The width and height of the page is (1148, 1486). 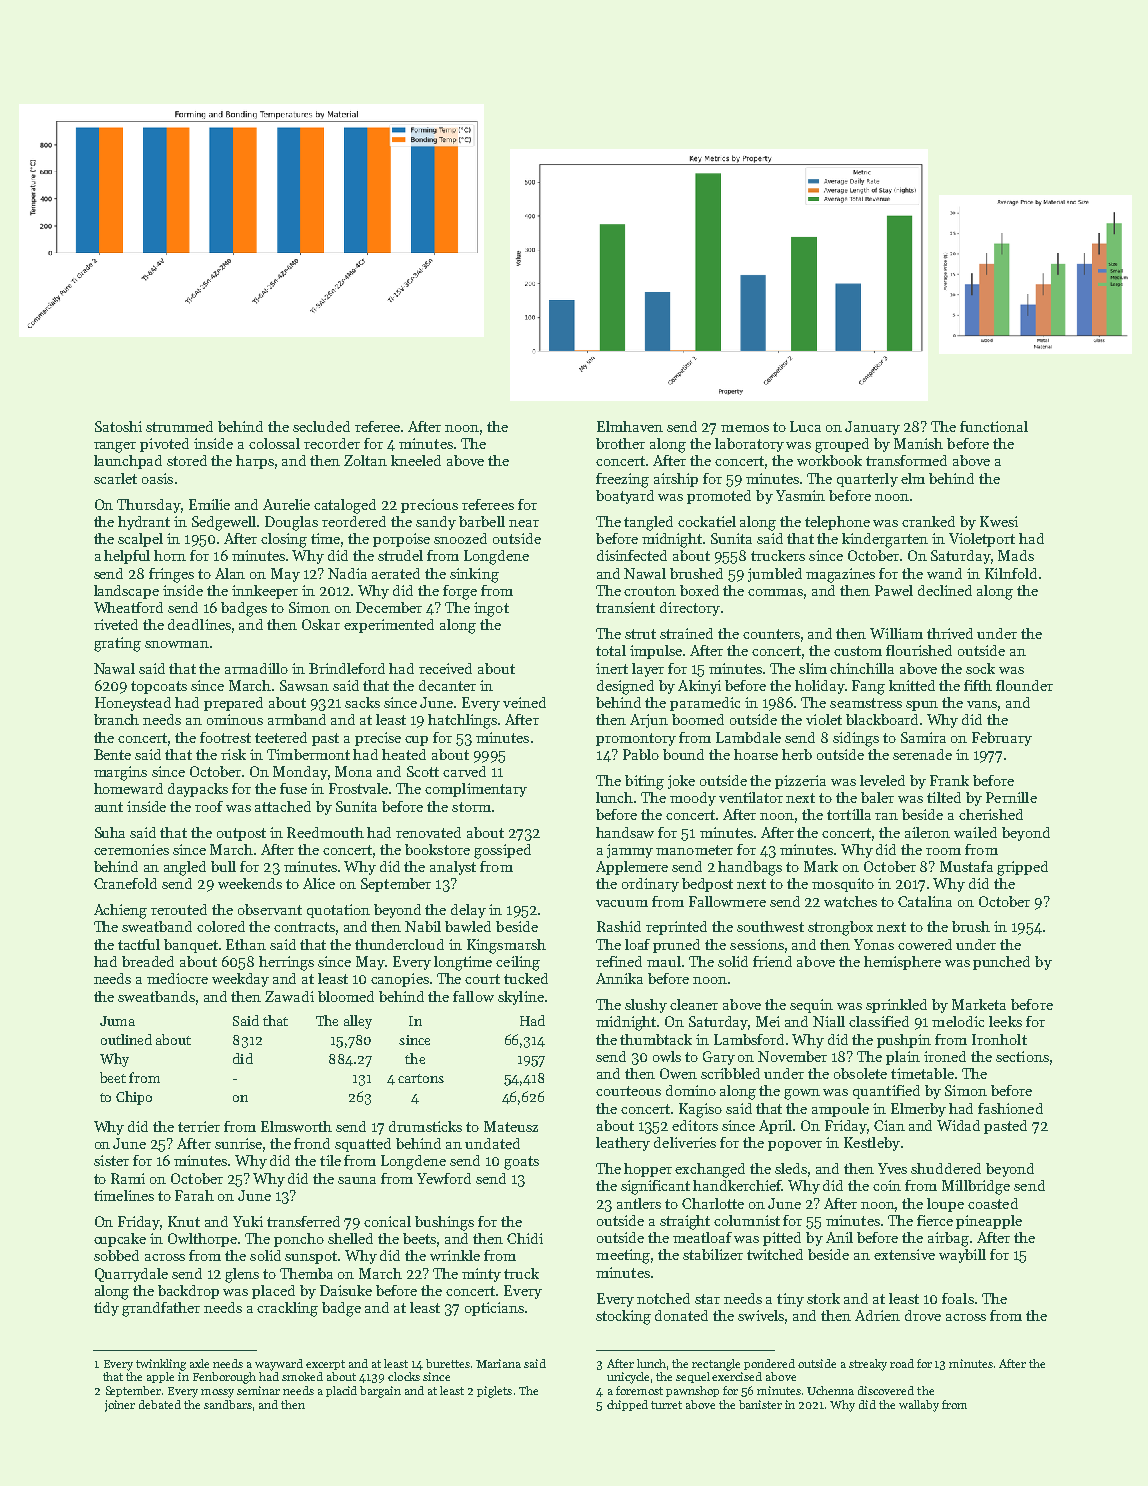 I want to click on promontory, so click(x=636, y=739).
